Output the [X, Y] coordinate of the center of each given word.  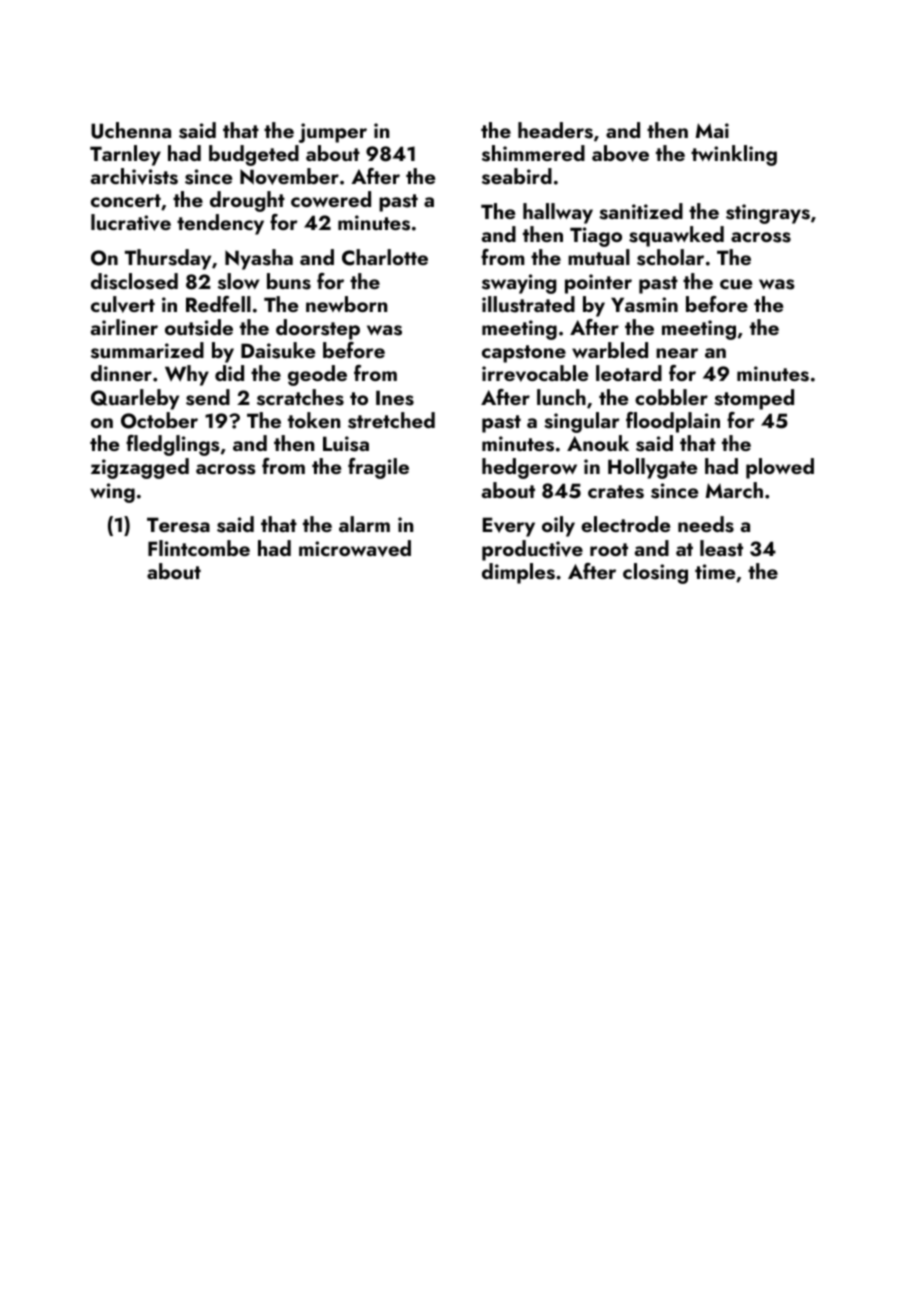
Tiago [596, 237]
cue [736, 284]
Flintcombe [199, 548]
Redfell [218, 304]
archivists [134, 176]
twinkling [734, 155]
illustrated [528, 304]
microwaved [355, 548]
